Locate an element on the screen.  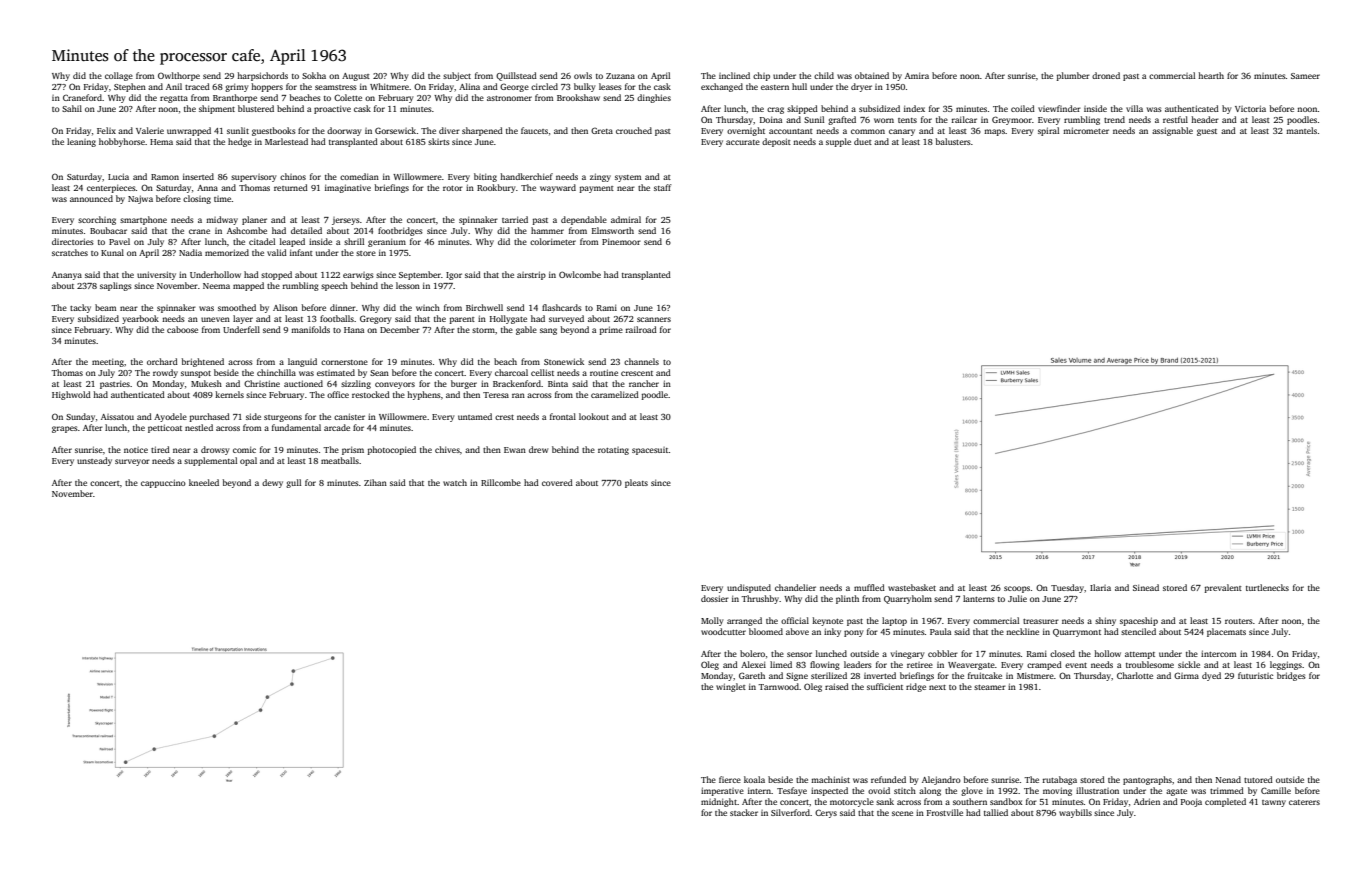
gable is located at coordinates (526, 330).
